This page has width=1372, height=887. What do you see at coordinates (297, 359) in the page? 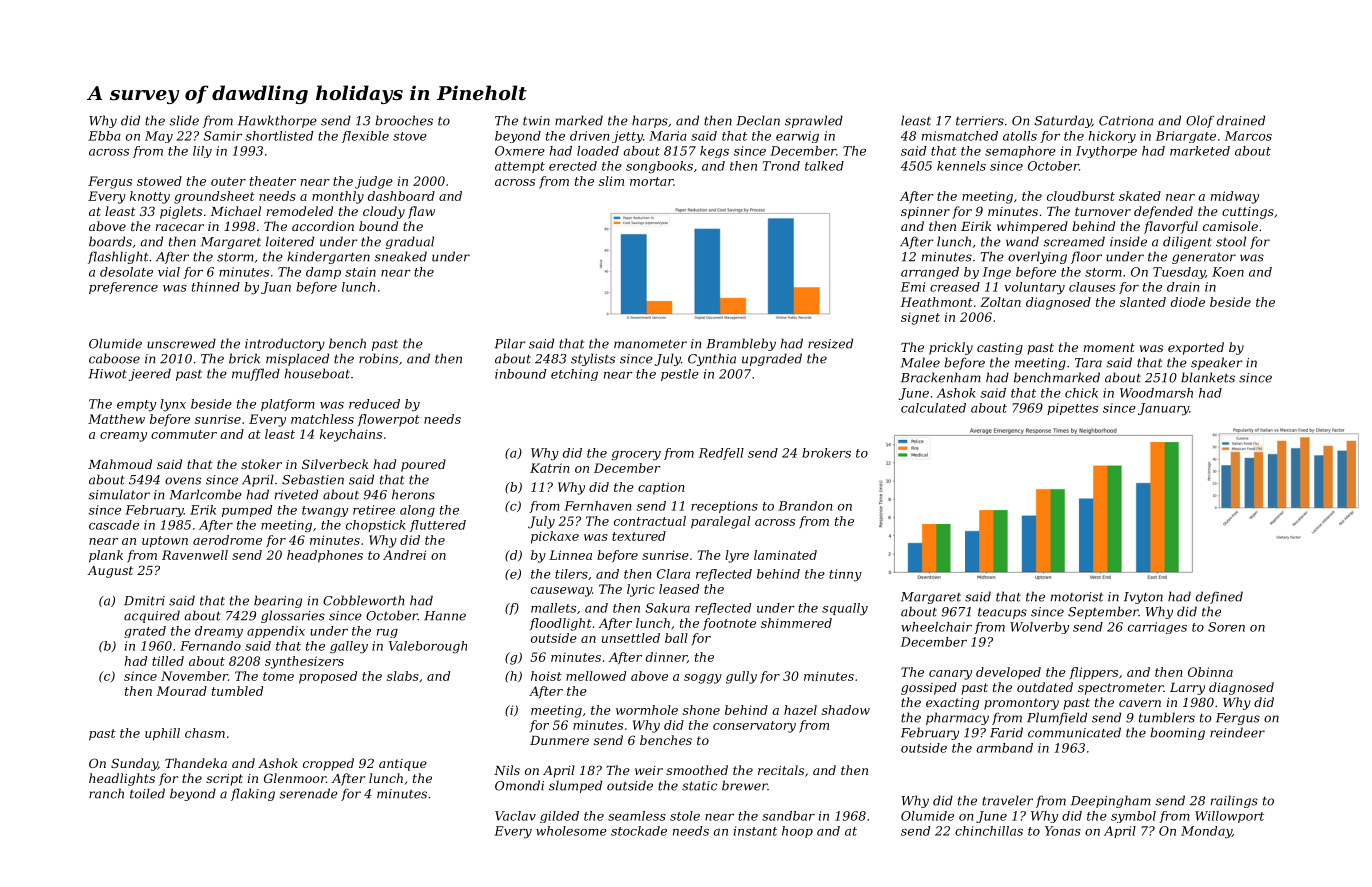
I see `misplaced` at bounding box center [297, 359].
